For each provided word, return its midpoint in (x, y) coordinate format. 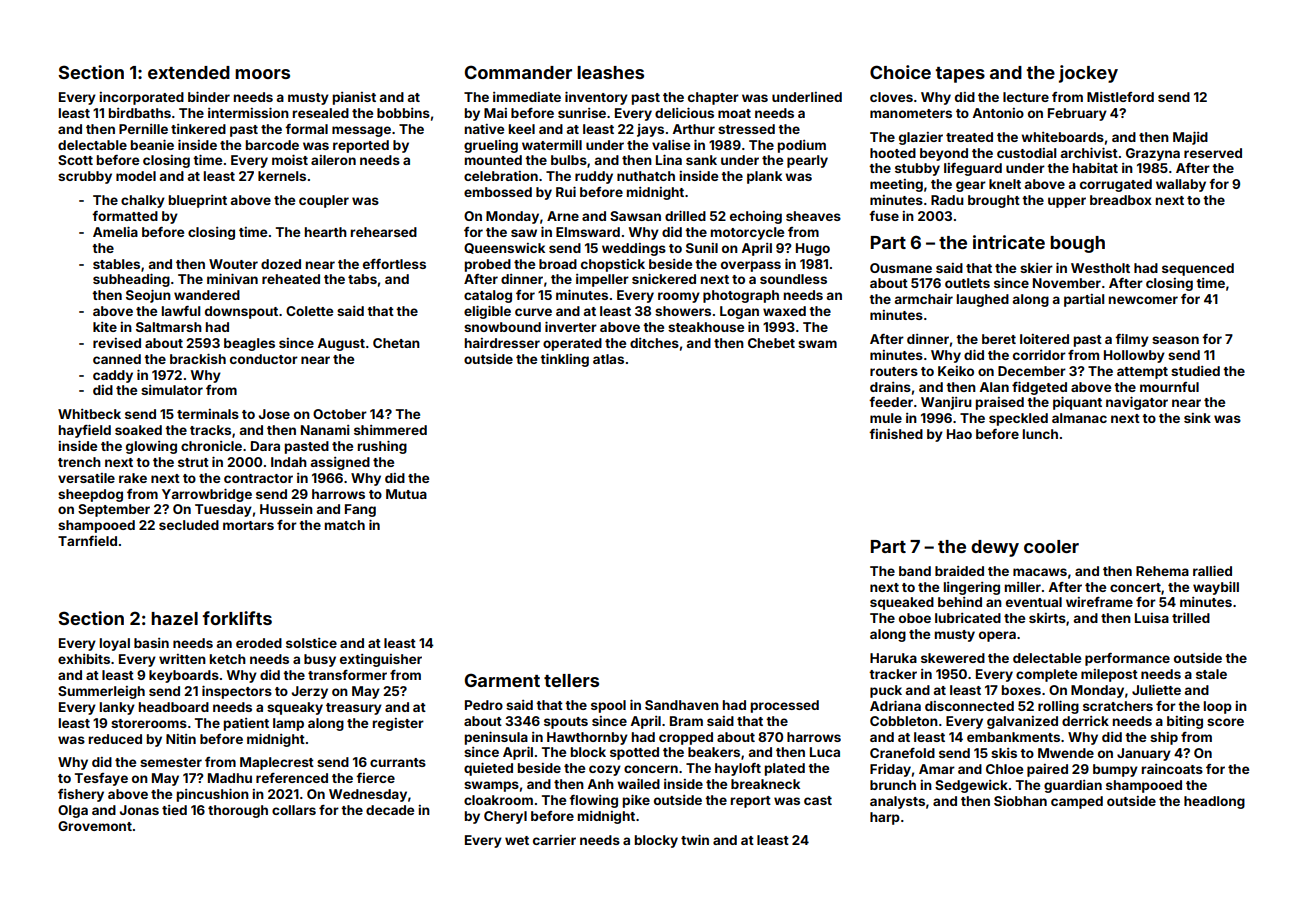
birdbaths (140, 113)
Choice (900, 72)
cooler (1051, 546)
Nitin (181, 739)
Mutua (406, 494)
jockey (1088, 74)
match (345, 525)
